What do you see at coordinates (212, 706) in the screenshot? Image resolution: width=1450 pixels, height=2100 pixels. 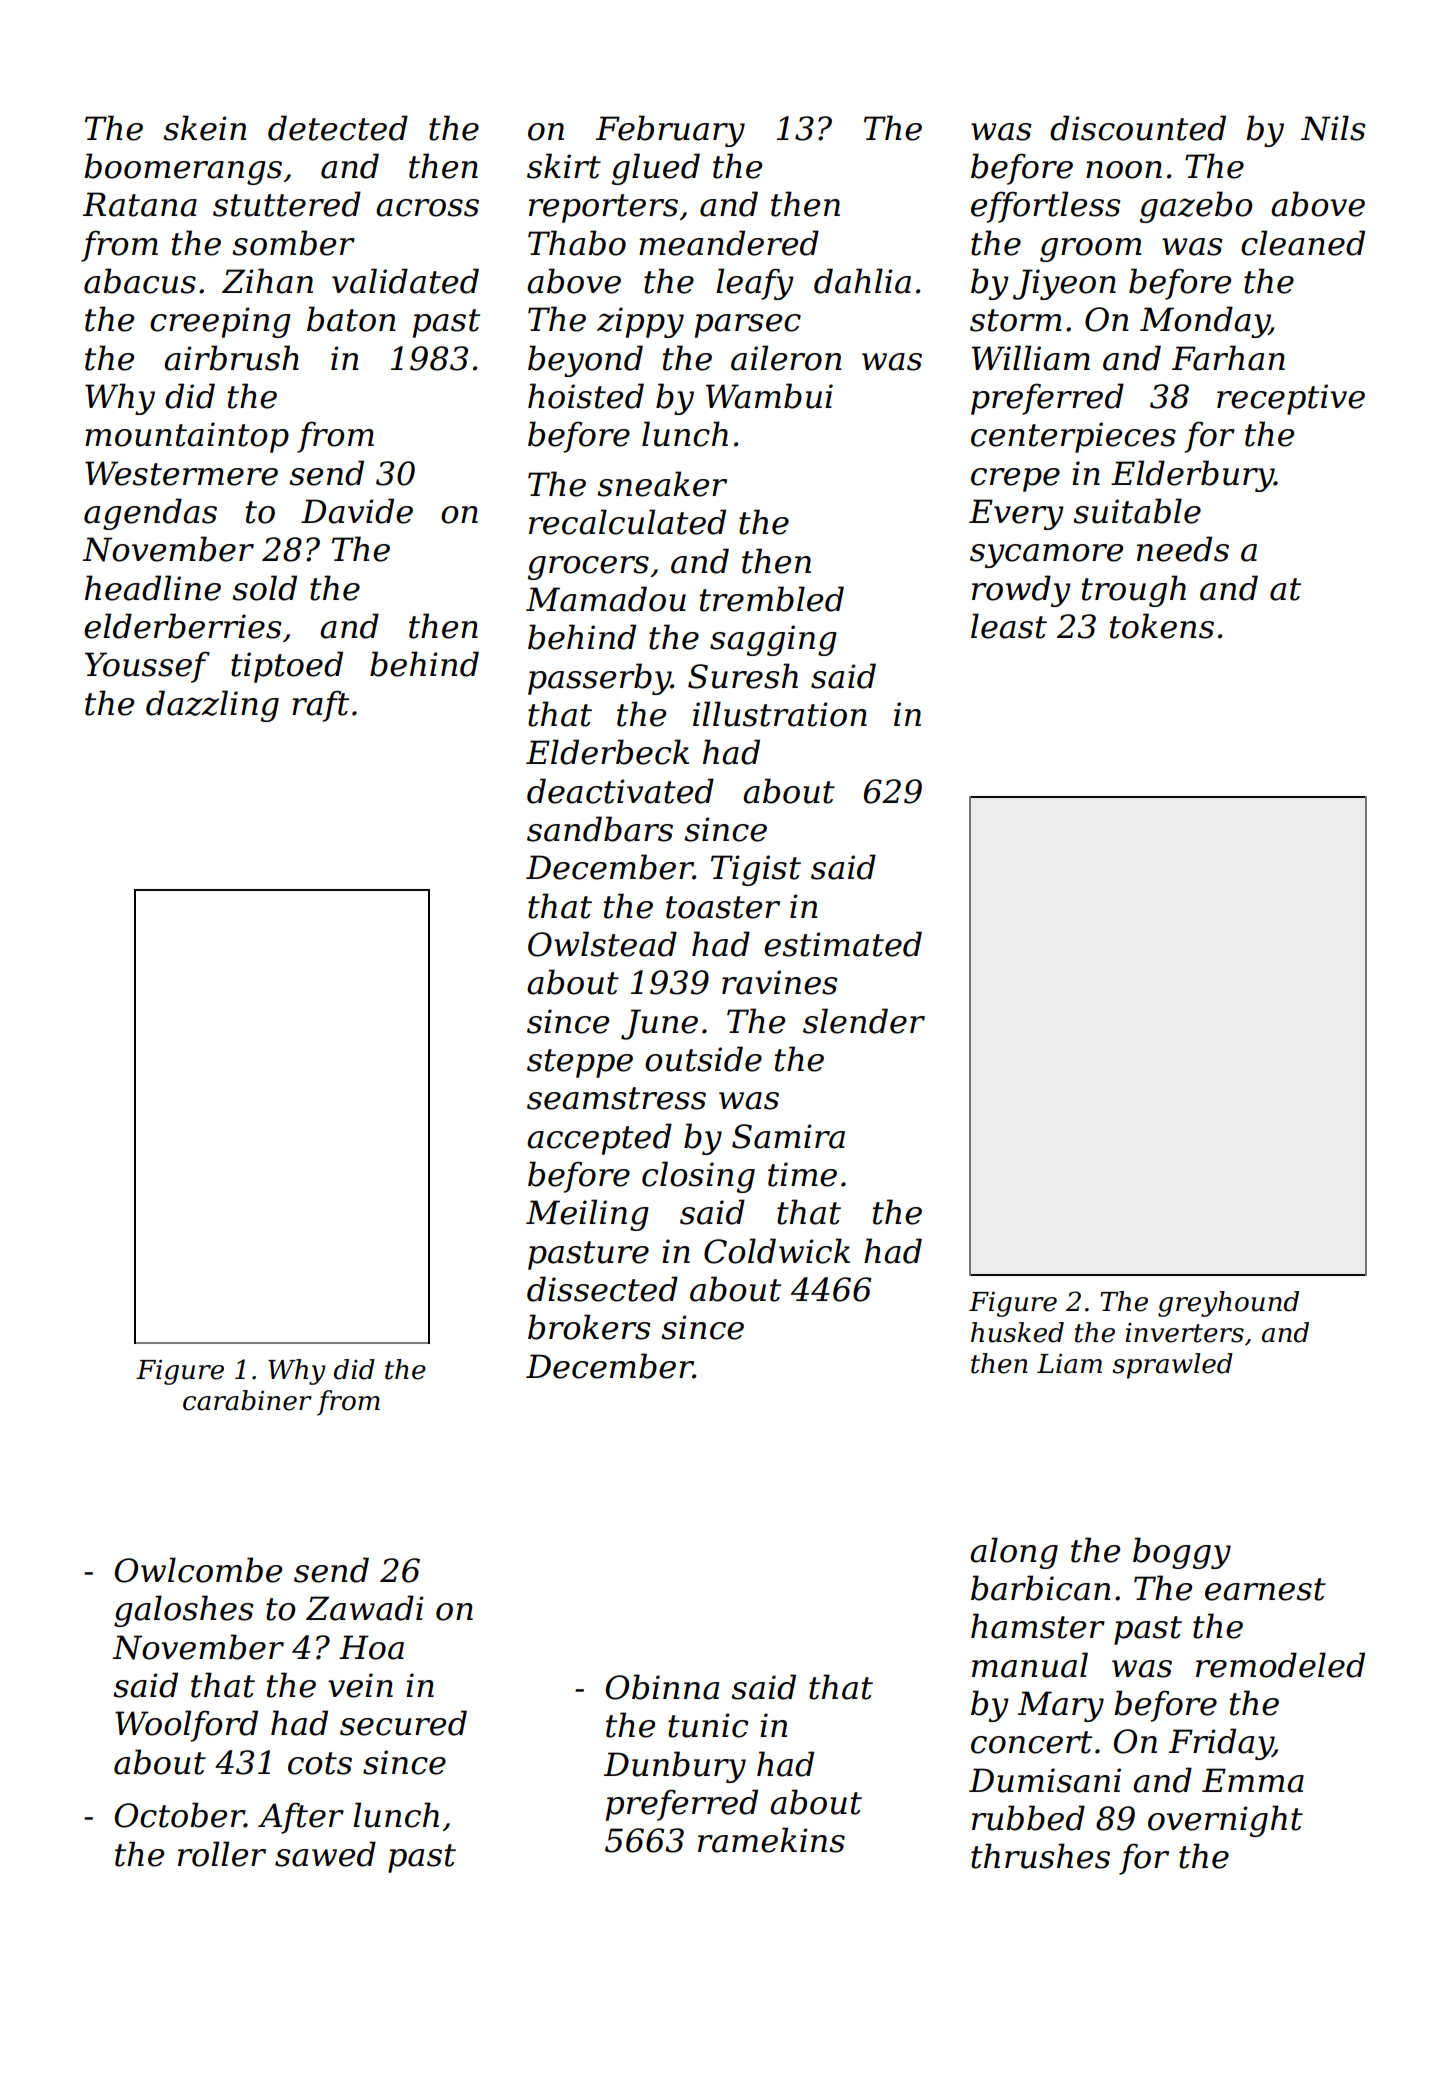 I see `dazzling` at bounding box center [212, 706].
